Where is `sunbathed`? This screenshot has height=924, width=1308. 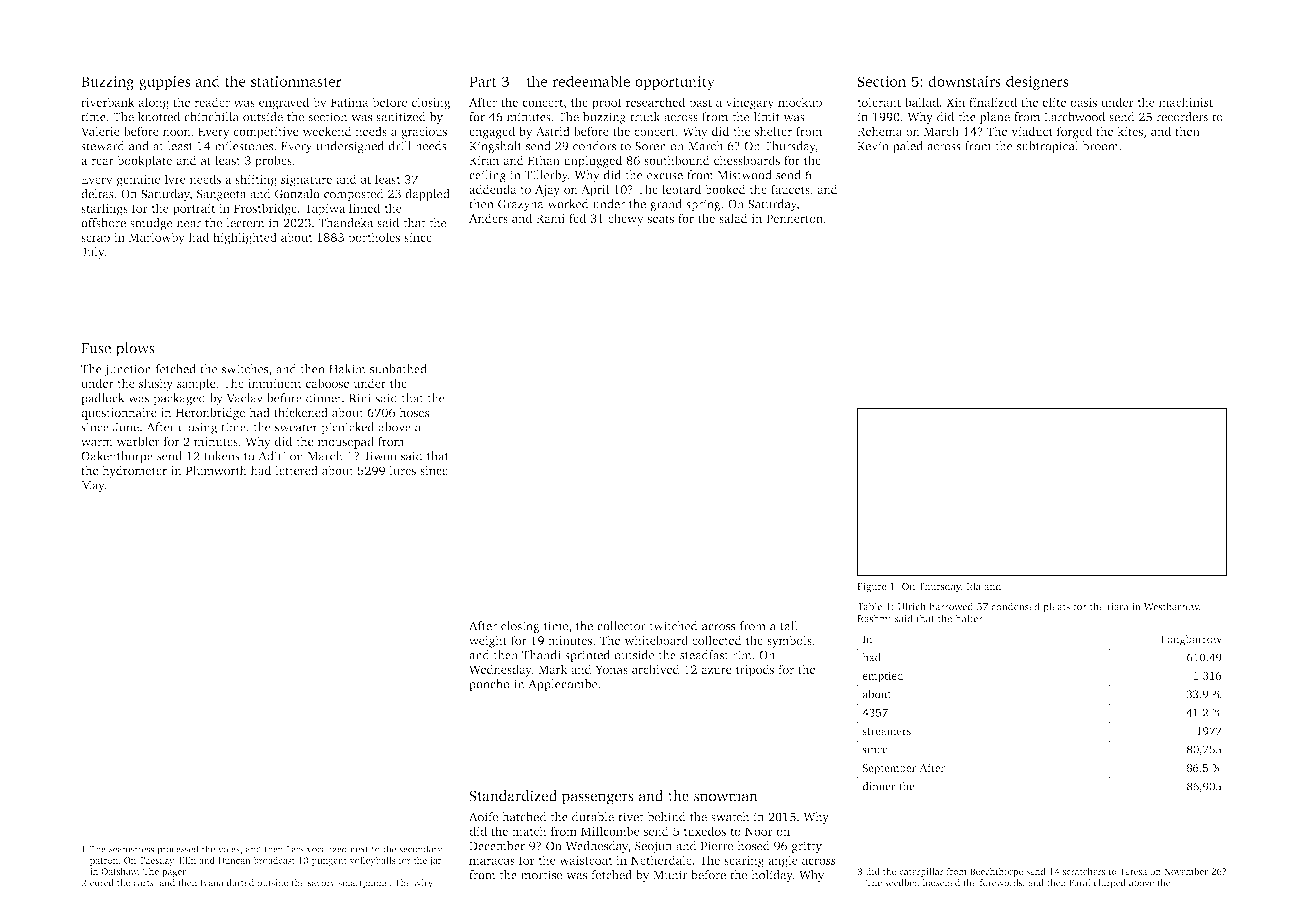
sunbathed is located at coordinates (398, 369).
